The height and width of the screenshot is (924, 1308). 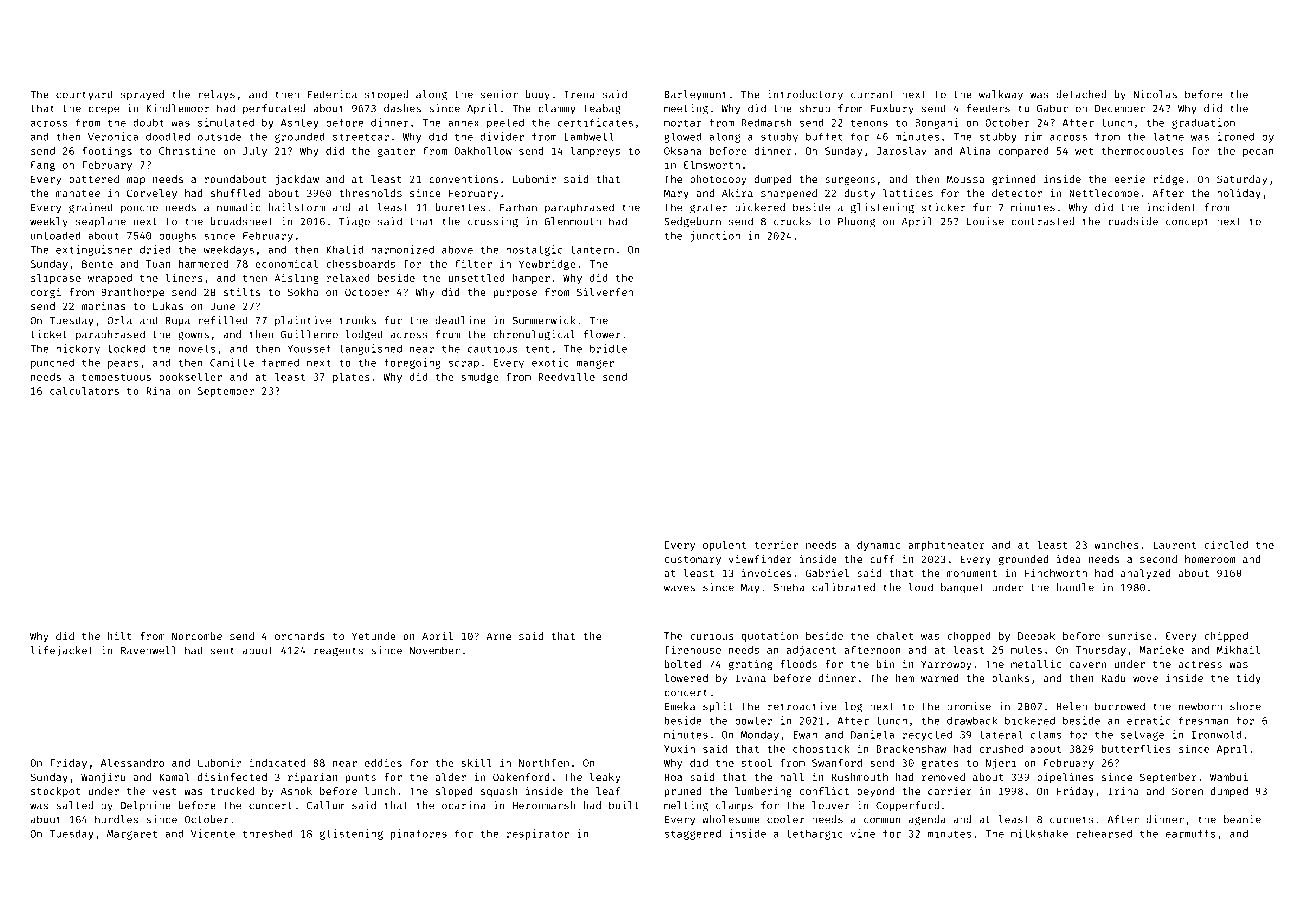 I want to click on Norcombe, so click(x=197, y=636).
